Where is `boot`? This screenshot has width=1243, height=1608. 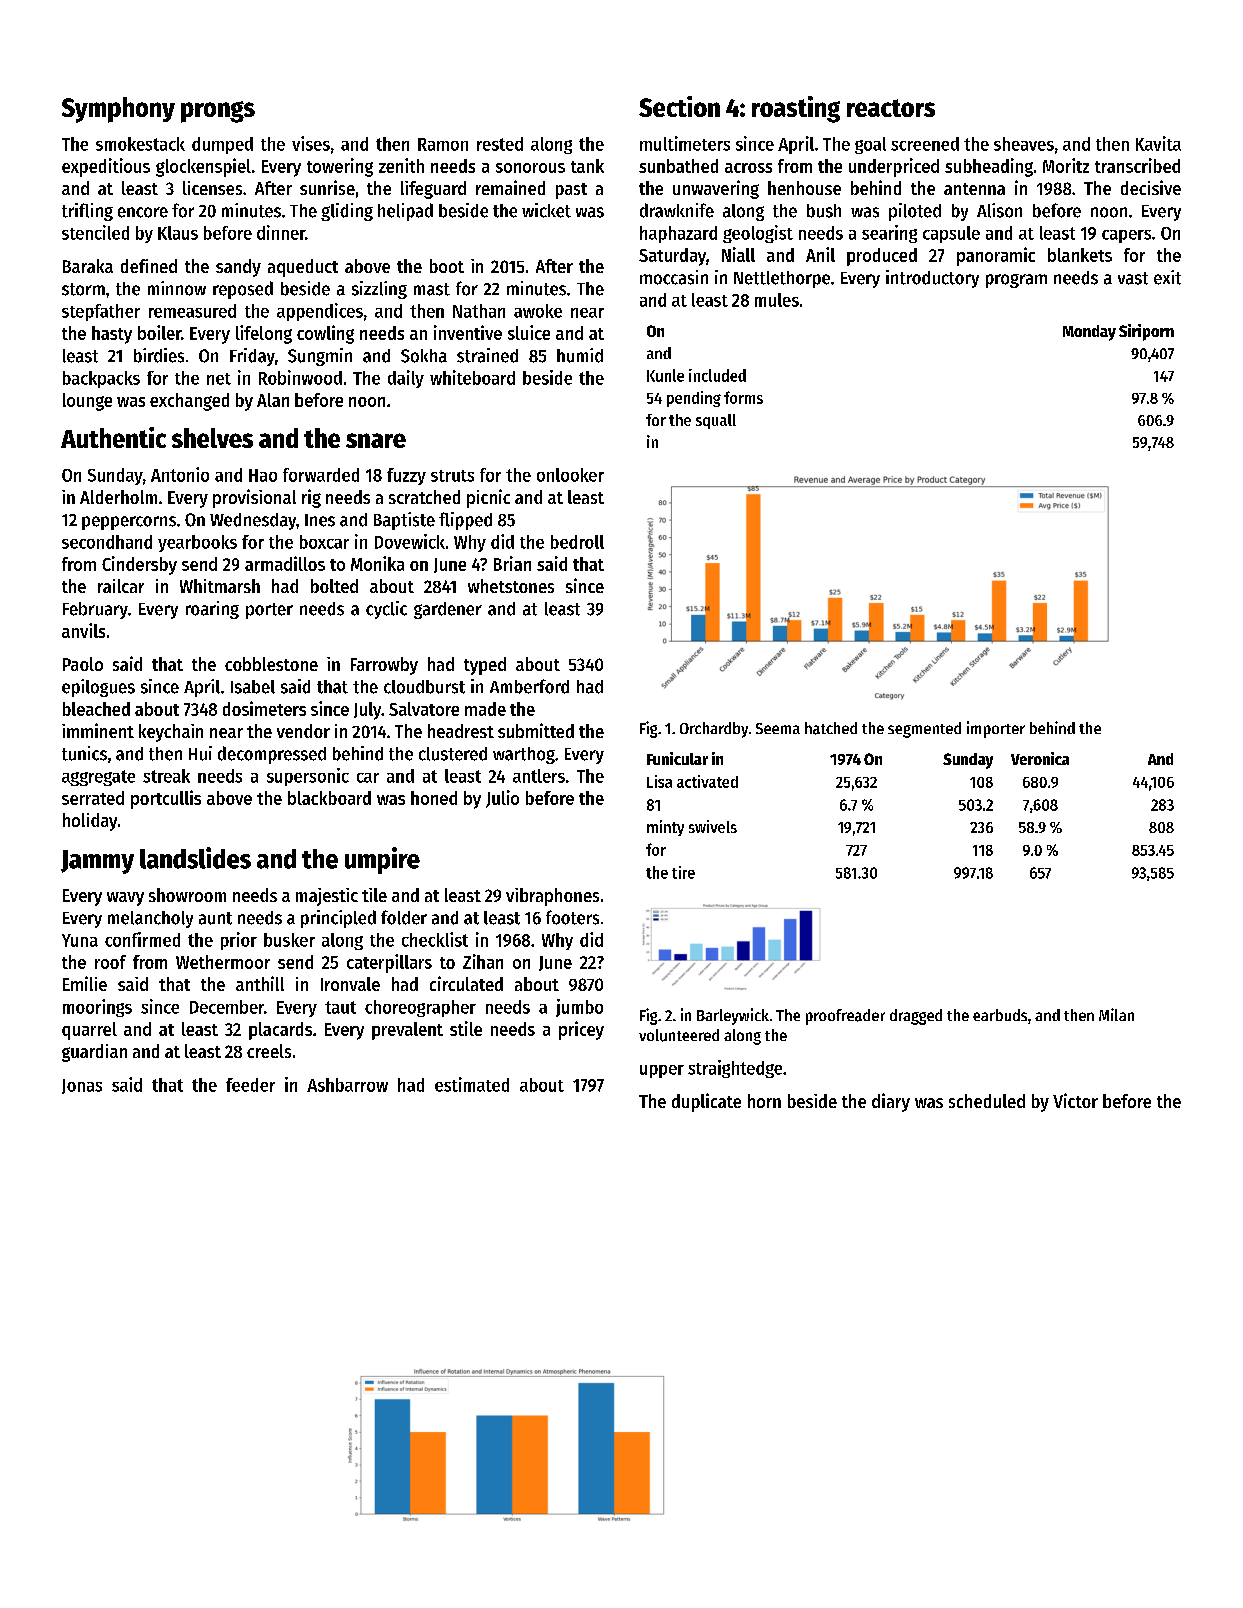 boot is located at coordinates (447, 266).
